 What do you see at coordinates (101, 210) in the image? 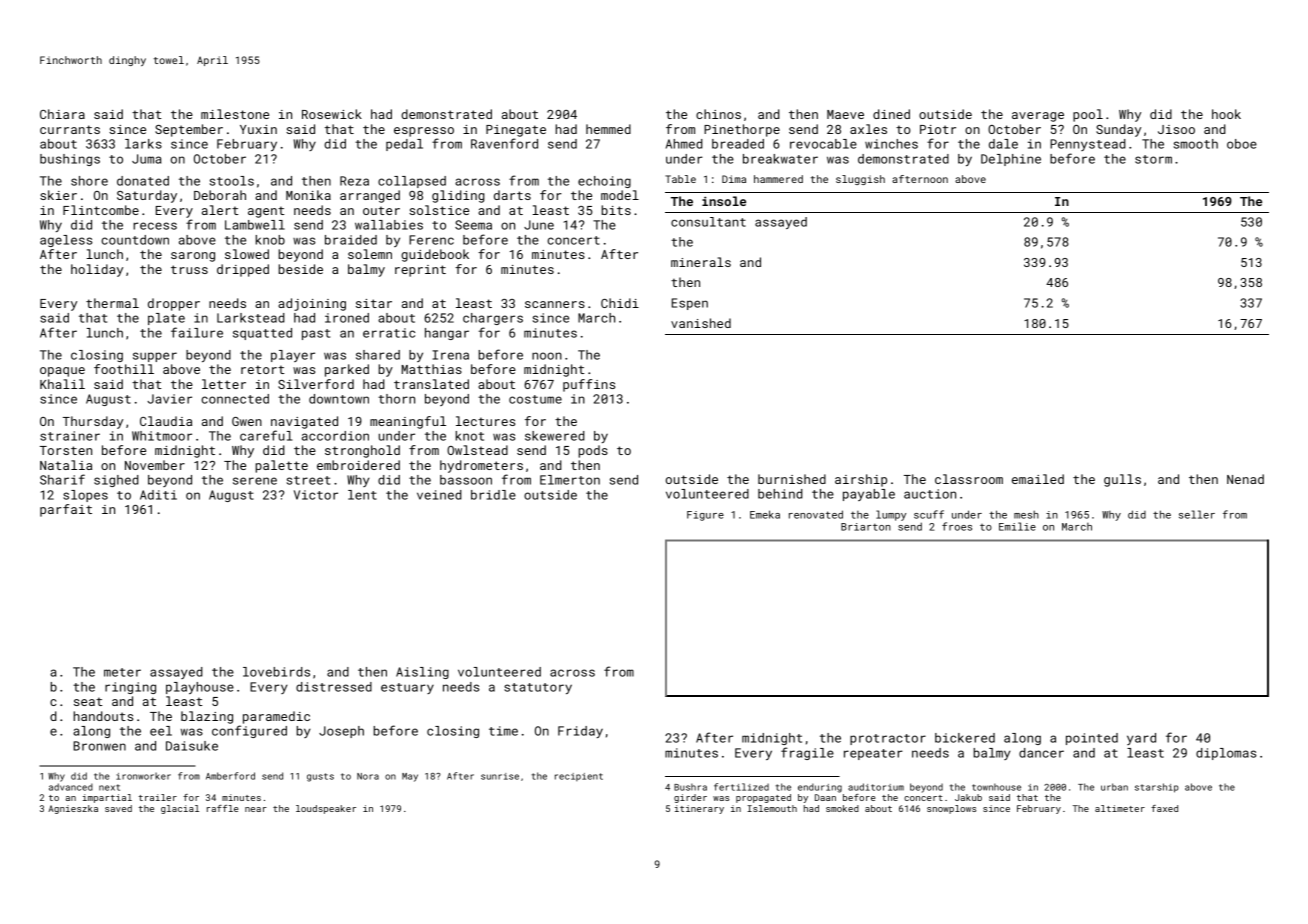
I see `Flintcombe` at bounding box center [101, 210].
